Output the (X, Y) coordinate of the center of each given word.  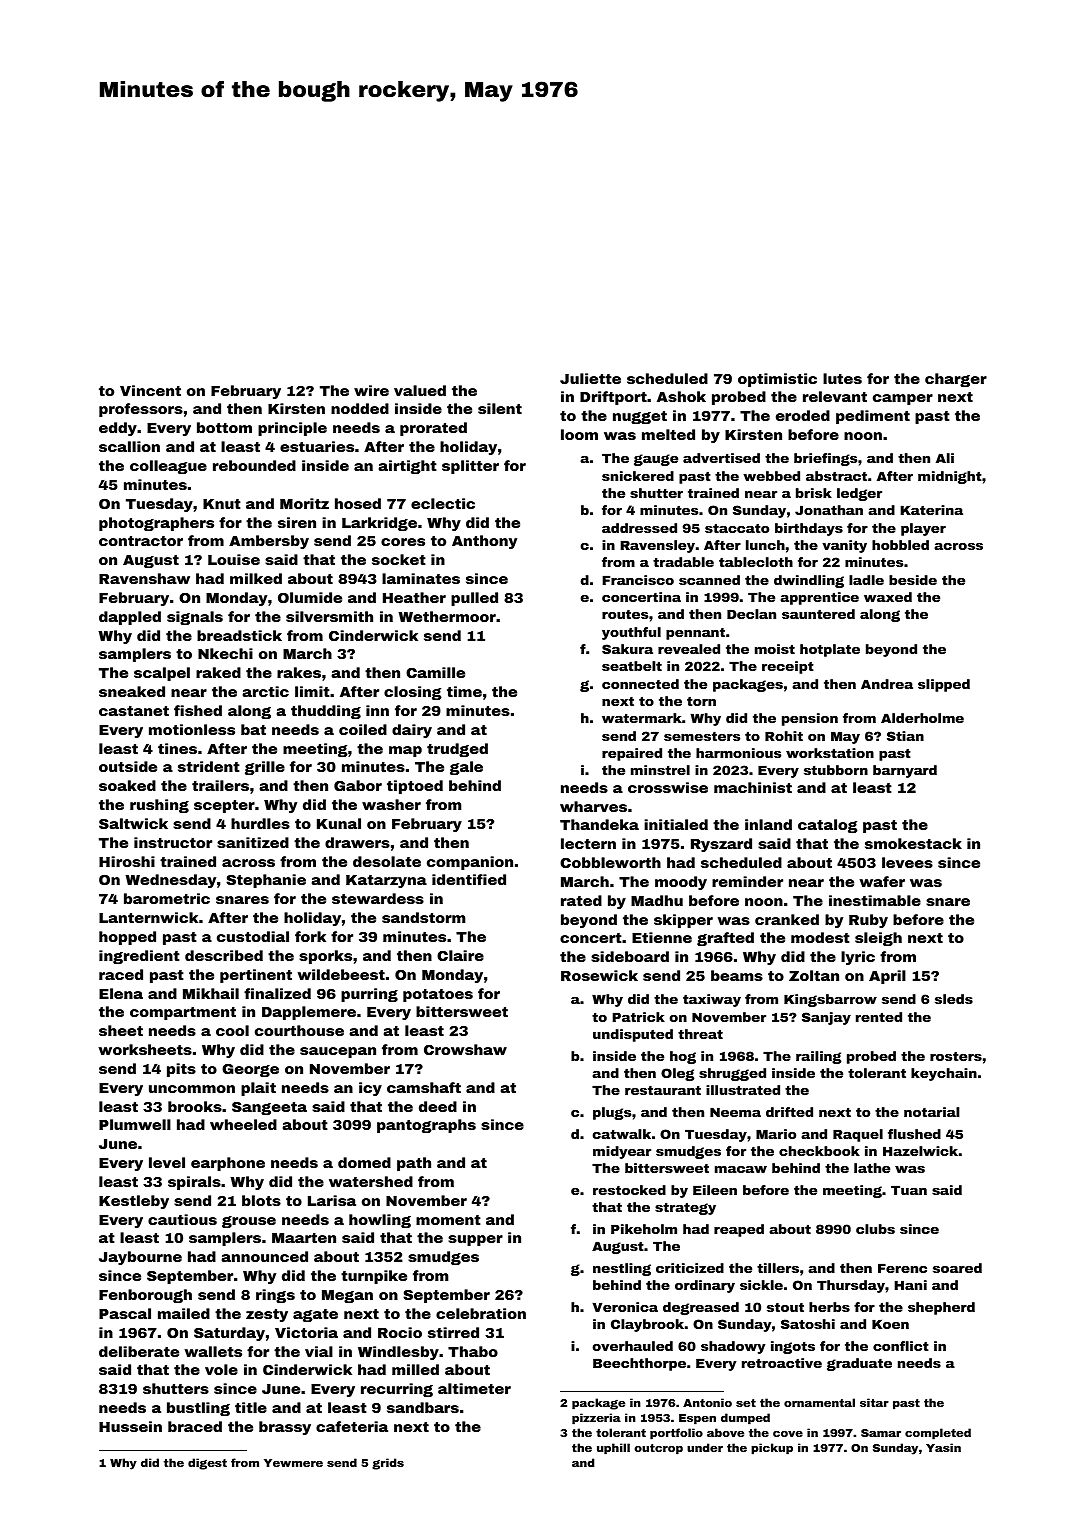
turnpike (374, 1277)
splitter (470, 467)
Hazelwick (920, 1151)
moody (681, 883)
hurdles (260, 823)
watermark (642, 718)
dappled (130, 618)
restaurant (663, 1090)
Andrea (887, 684)
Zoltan (814, 975)
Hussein (130, 1426)
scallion (129, 446)
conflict (901, 1346)
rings (275, 1296)
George (250, 1070)
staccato (737, 528)
